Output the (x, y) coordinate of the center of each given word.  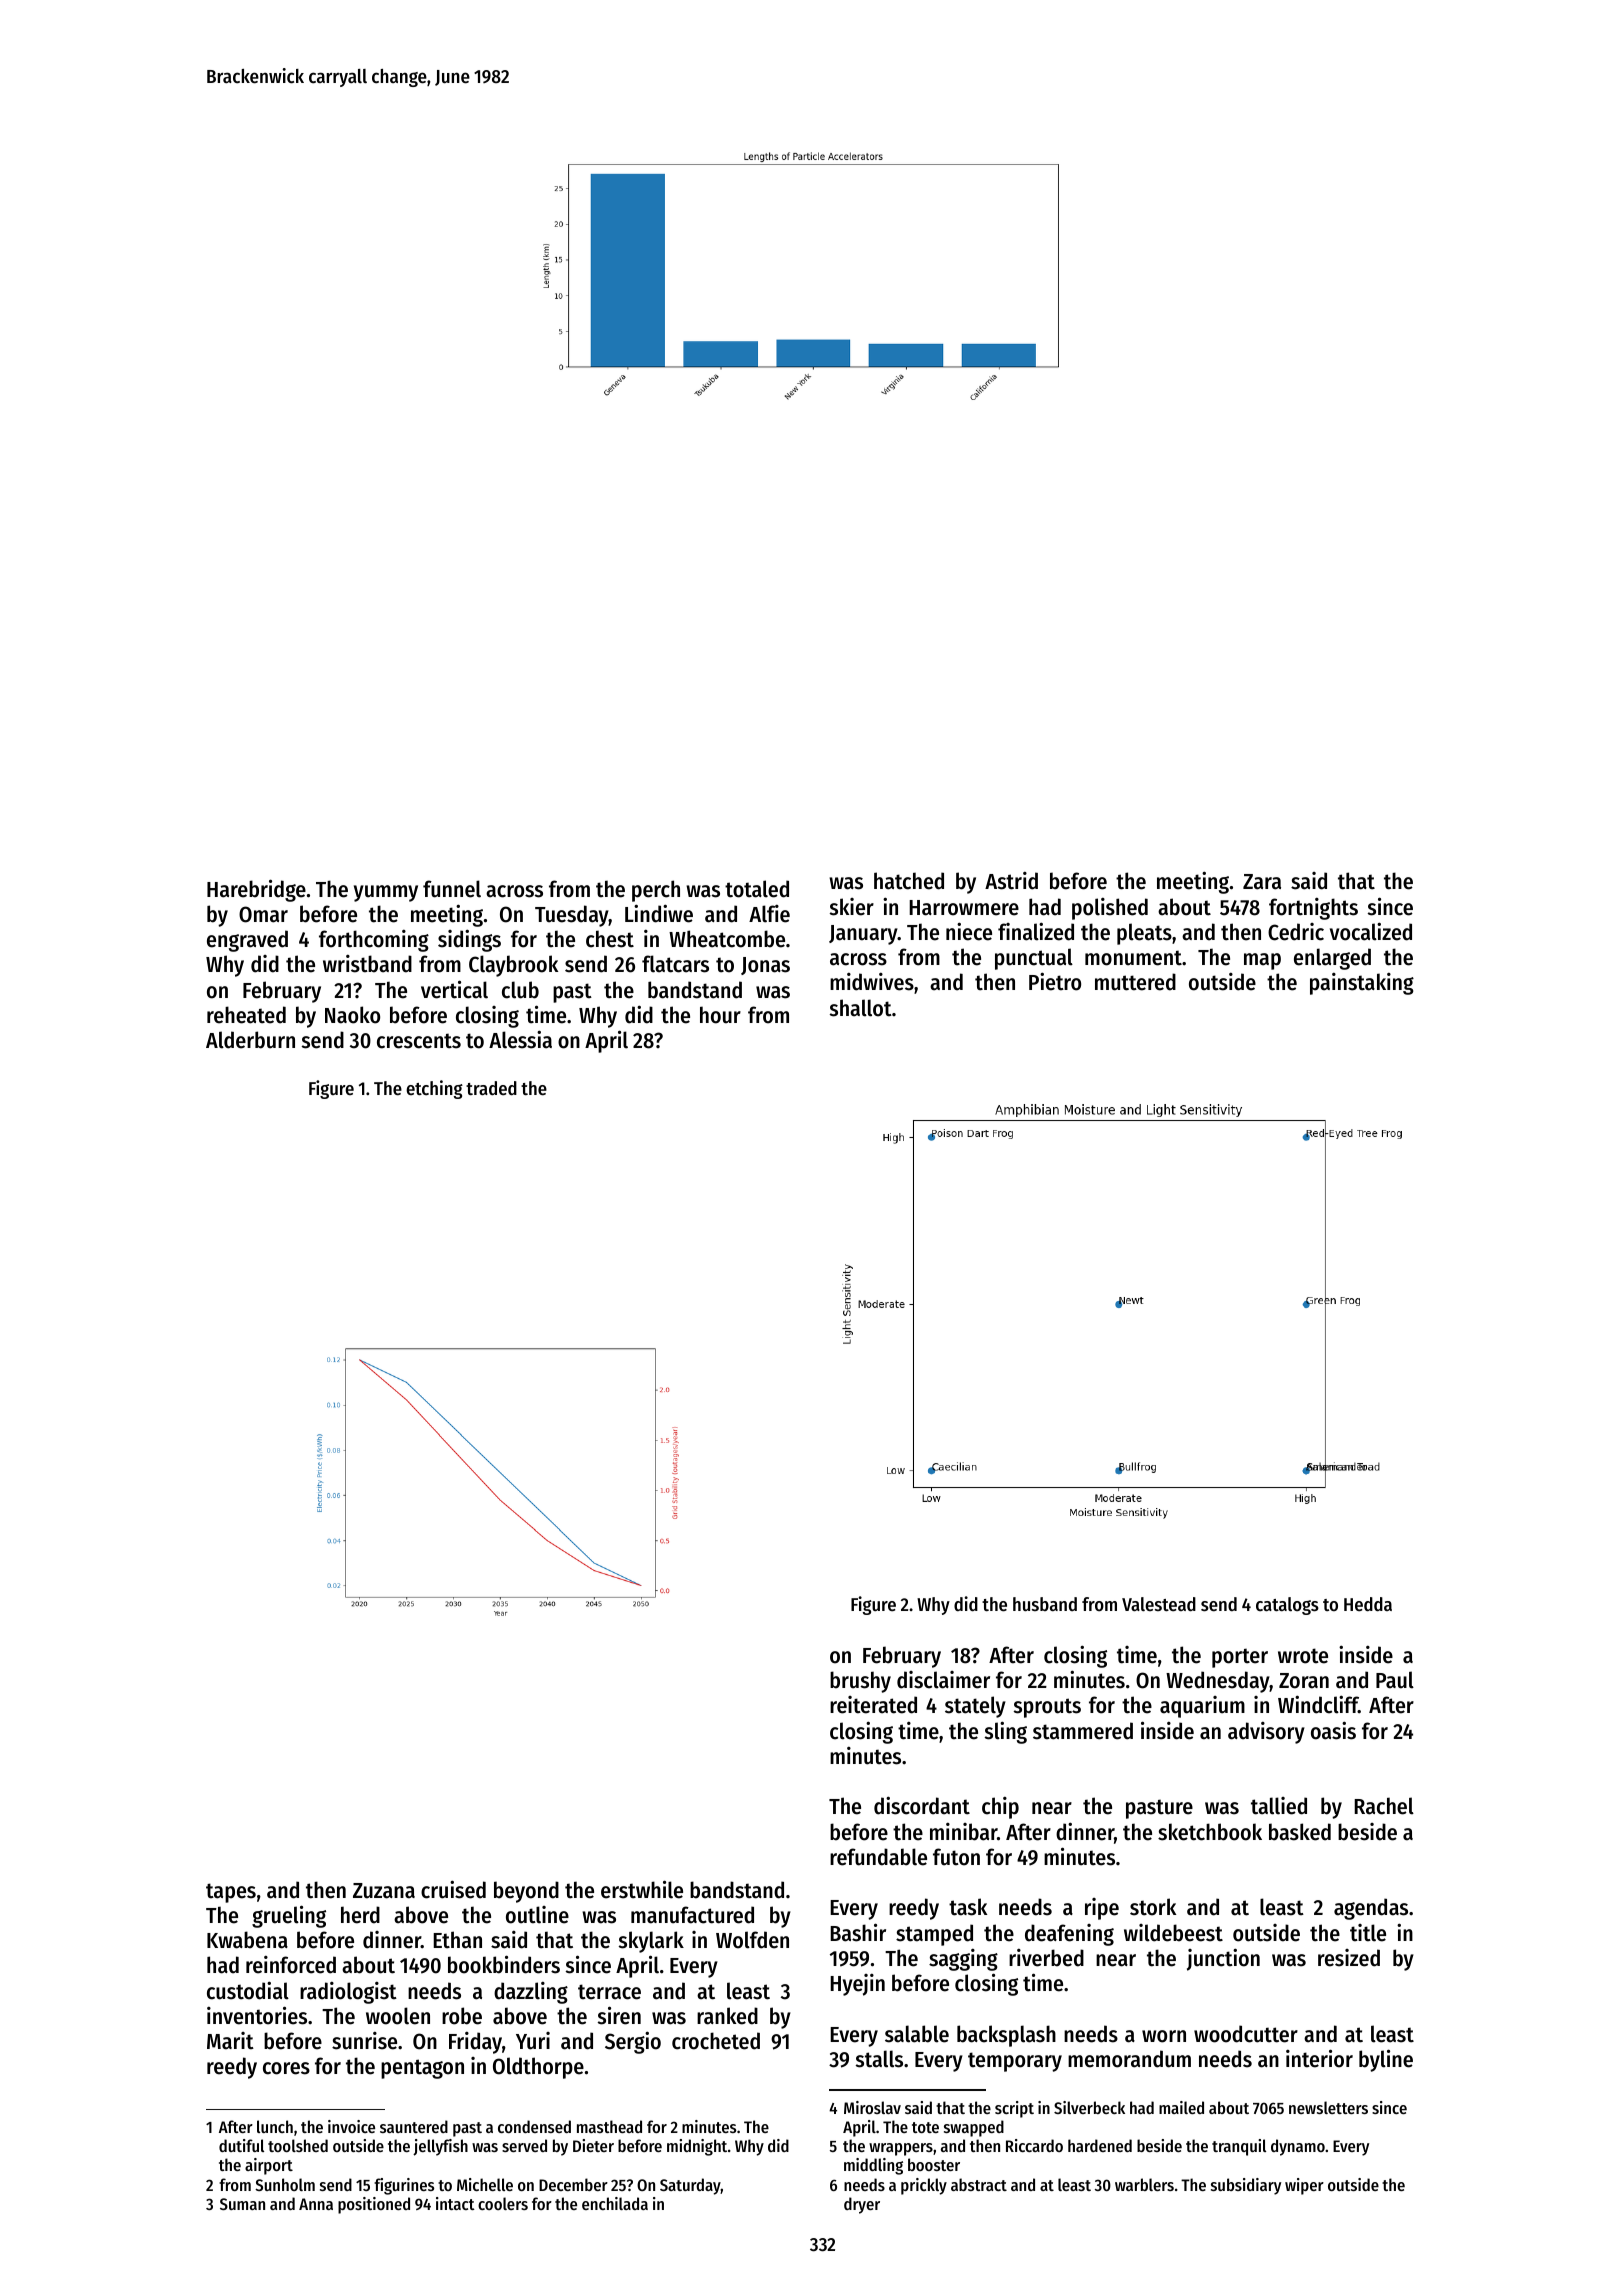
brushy (860, 1682)
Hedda (1368, 1604)
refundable (878, 1857)
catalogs (1287, 1606)
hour (720, 1015)
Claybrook (513, 966)
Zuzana (384, 1891)
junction (1223, 1959)
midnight (697, 2147)
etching (434, 1089)
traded (491, 1088)
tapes (231, 1893)
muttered (1135, 982)
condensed (534, 2126)
